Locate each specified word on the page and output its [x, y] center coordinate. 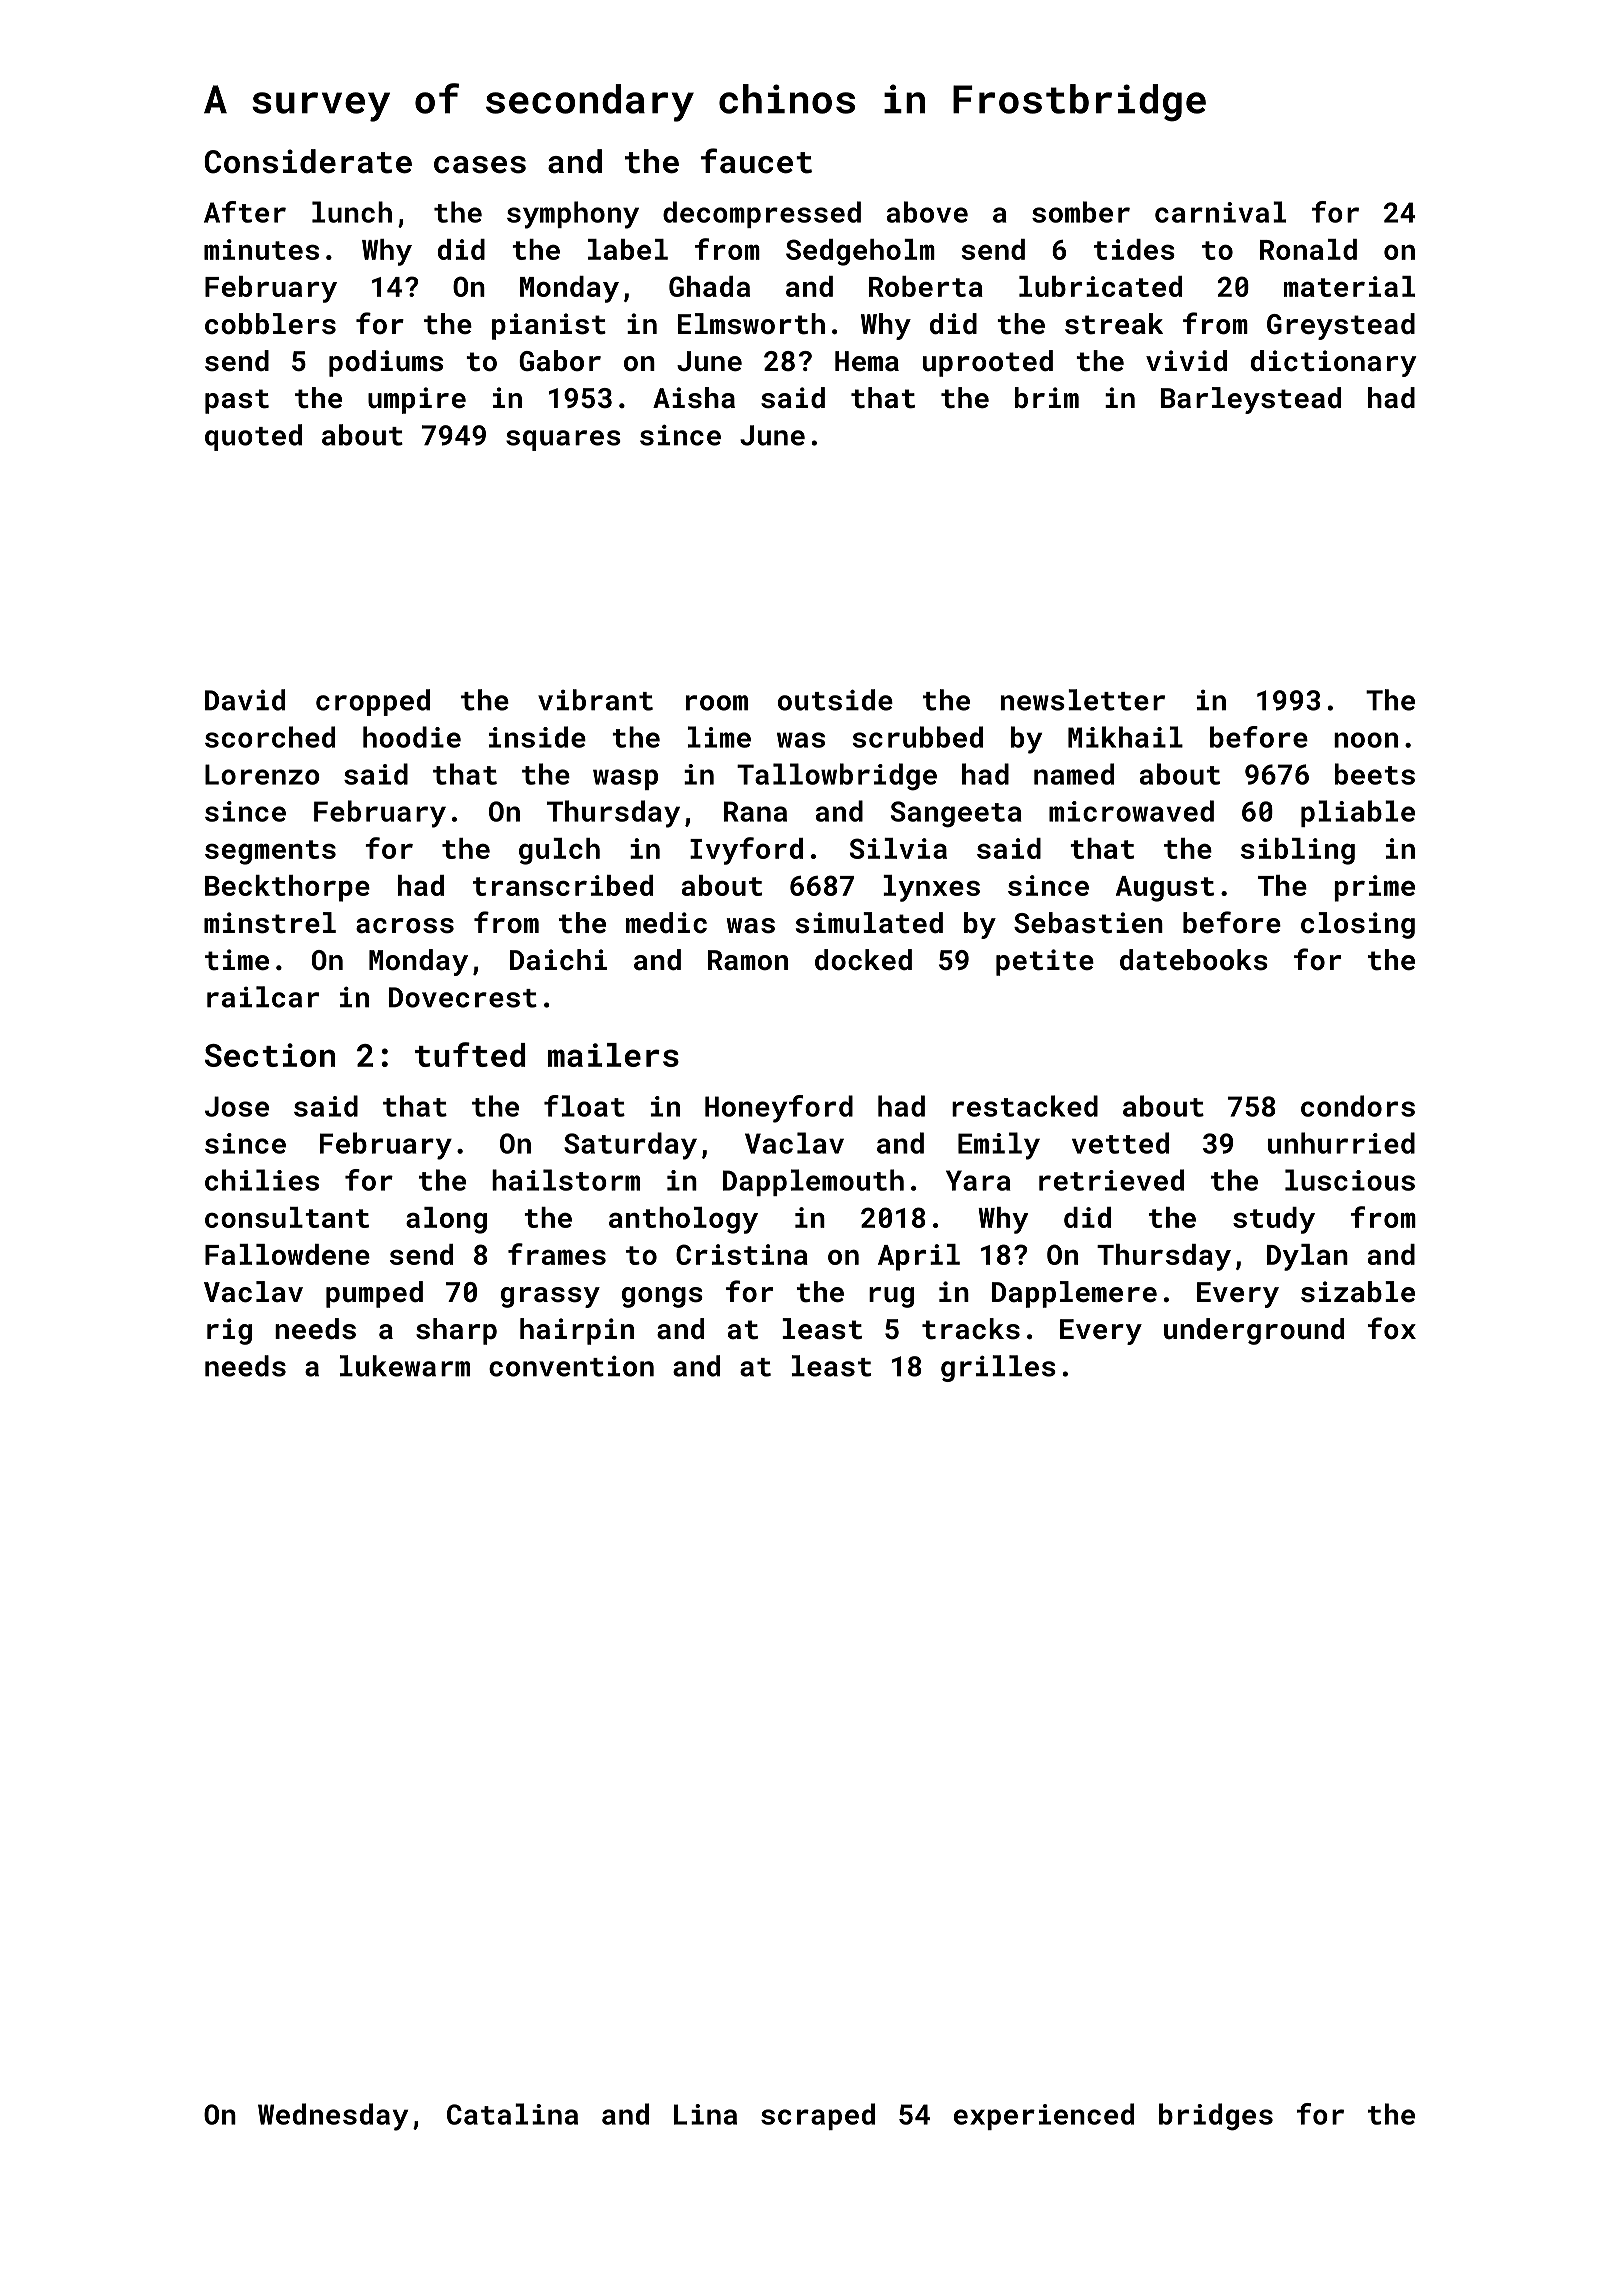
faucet [756, 161]
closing [1358, 925]
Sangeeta [956, 814]
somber [1081, 212]
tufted [470, 1054]
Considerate [308, 161]
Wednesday [333, 2117]
